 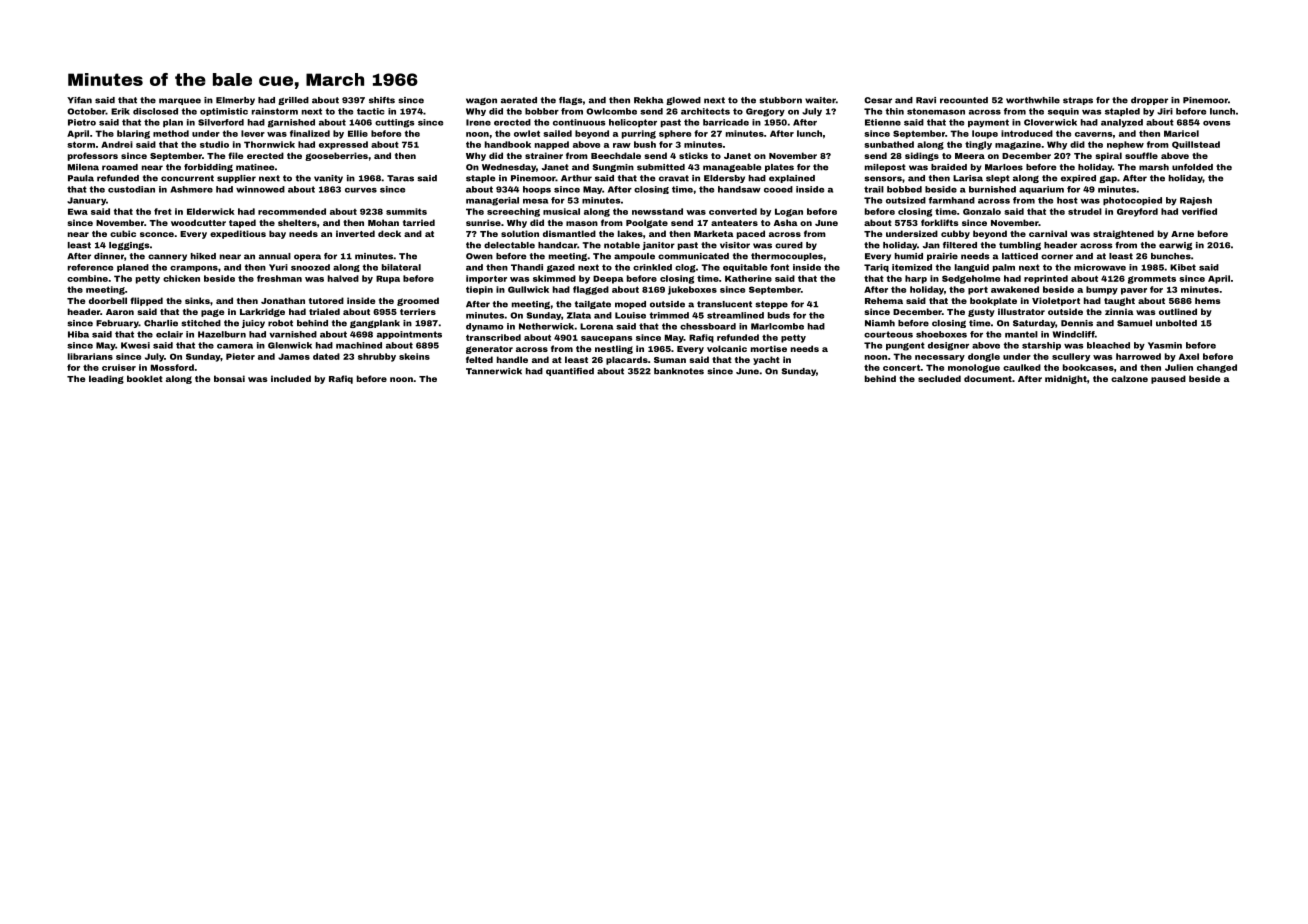 What do you see at coordinates (355, 233) in the screenshot?
I see `inverted` at bounding box center [355, 233].
